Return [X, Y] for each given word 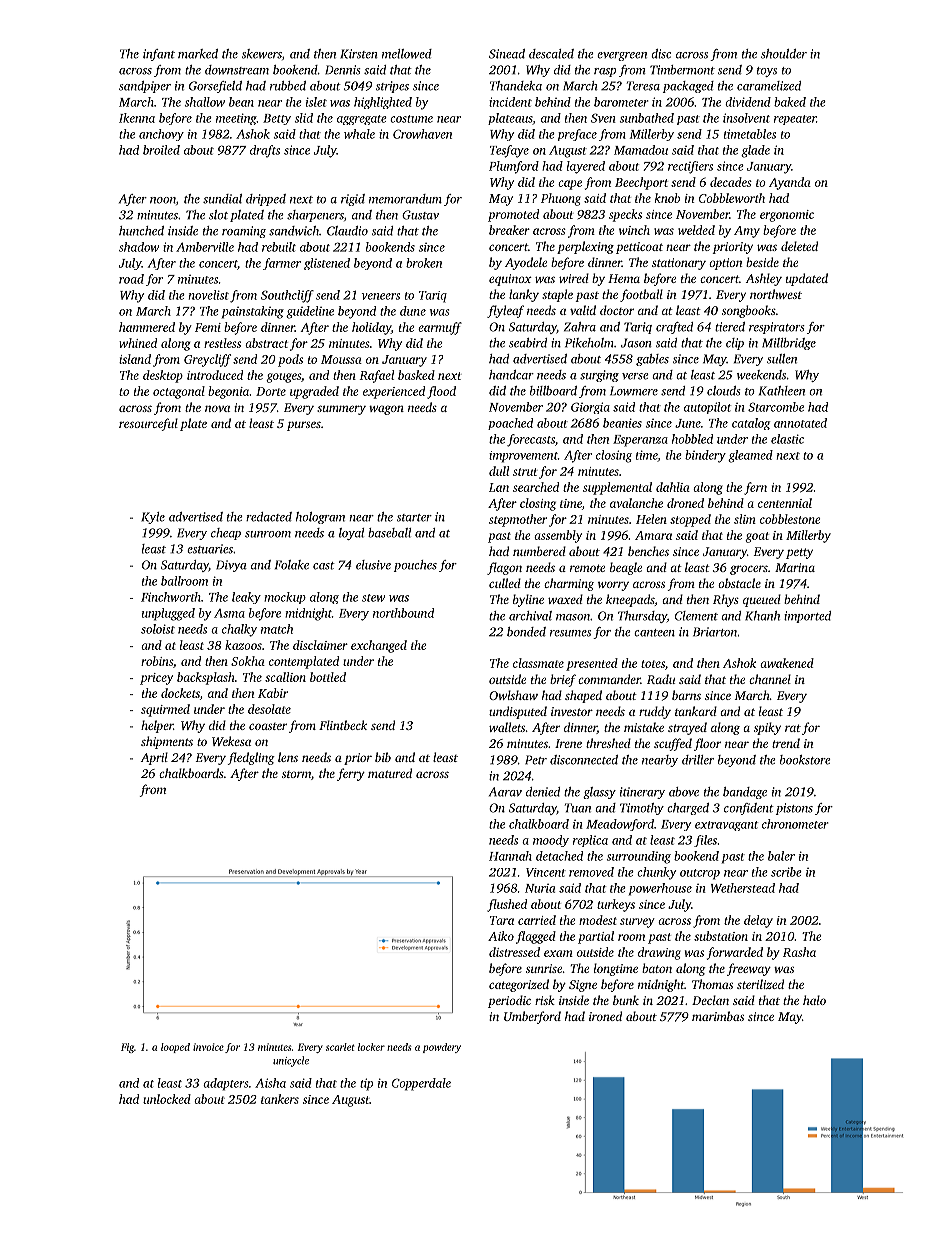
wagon [386, 410]
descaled [551, 54]
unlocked [167, 1099]
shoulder [784, 54]
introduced [215, 375]
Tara [502, 920]
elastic [787, 439]
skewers [262, 54]
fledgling [251, 758]
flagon [504, 568]
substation [721, 936]
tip [366, 1084]
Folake [292, 565]
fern [755, 488]
